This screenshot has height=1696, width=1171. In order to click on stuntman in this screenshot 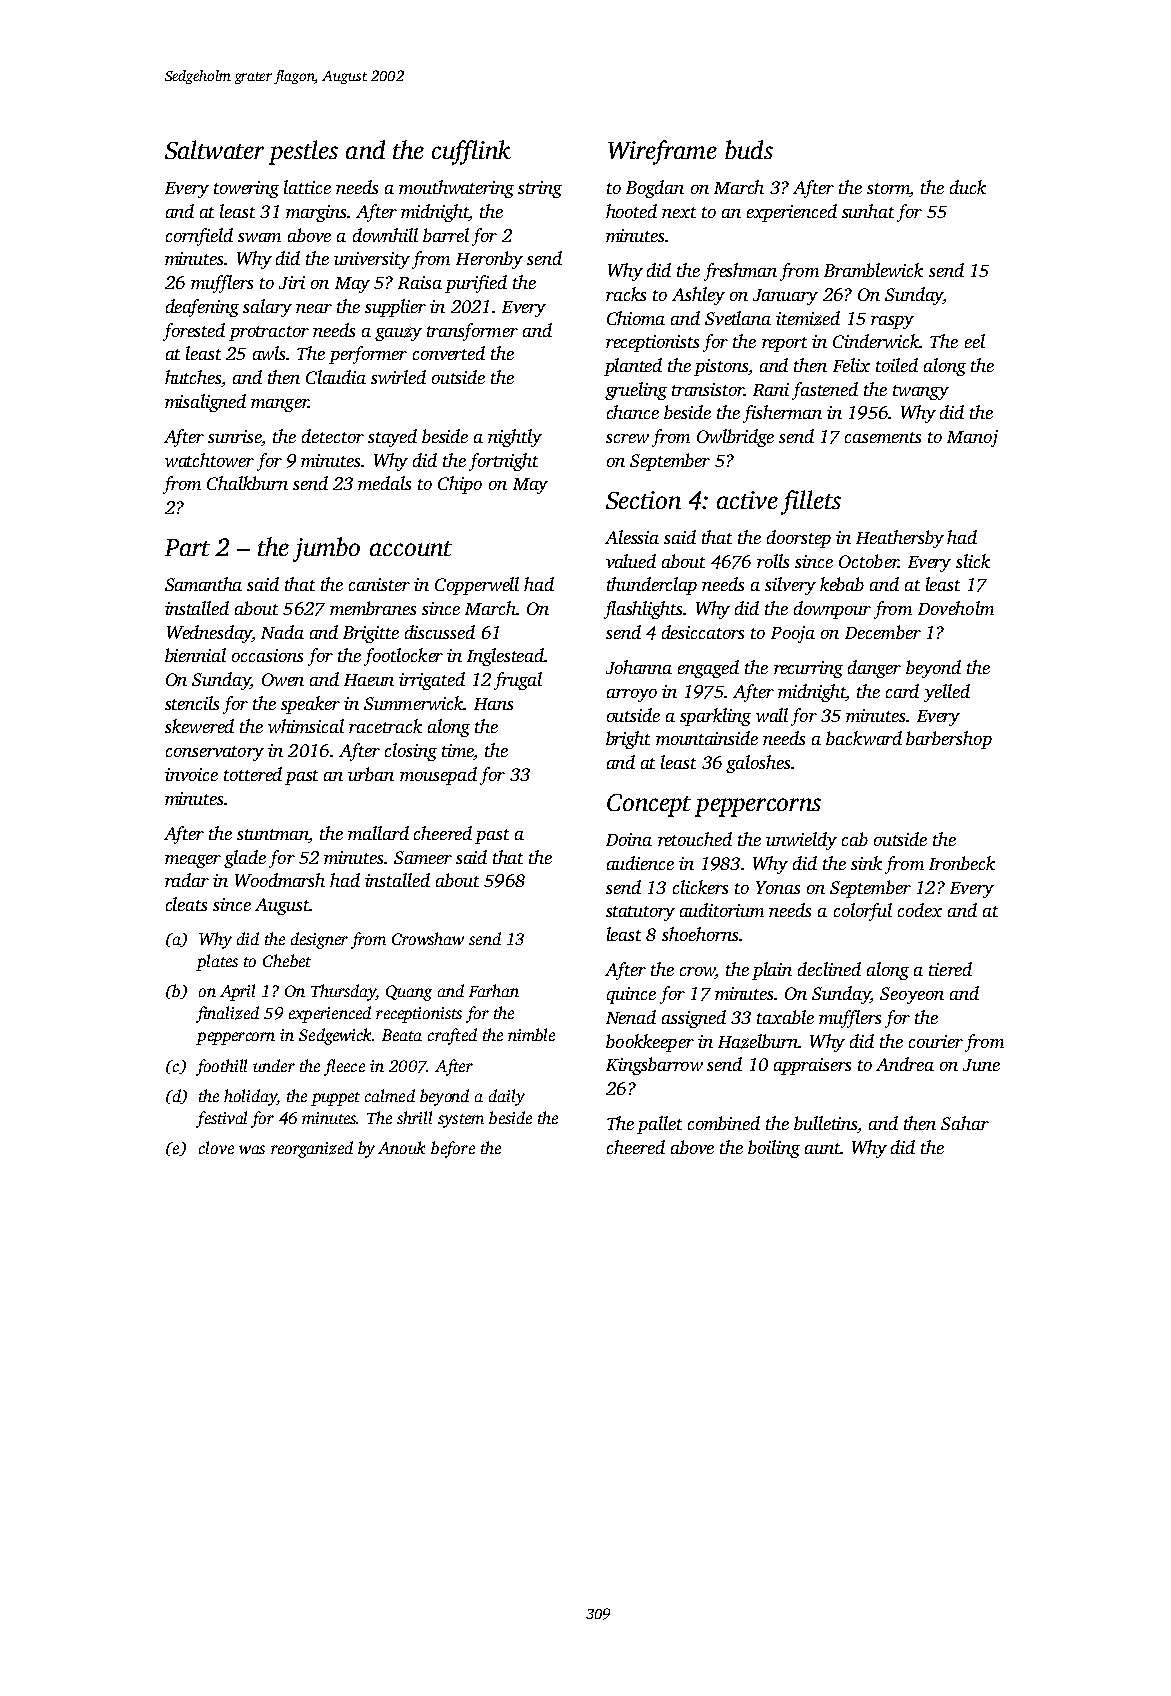, I will do `click(273, 836)`.
